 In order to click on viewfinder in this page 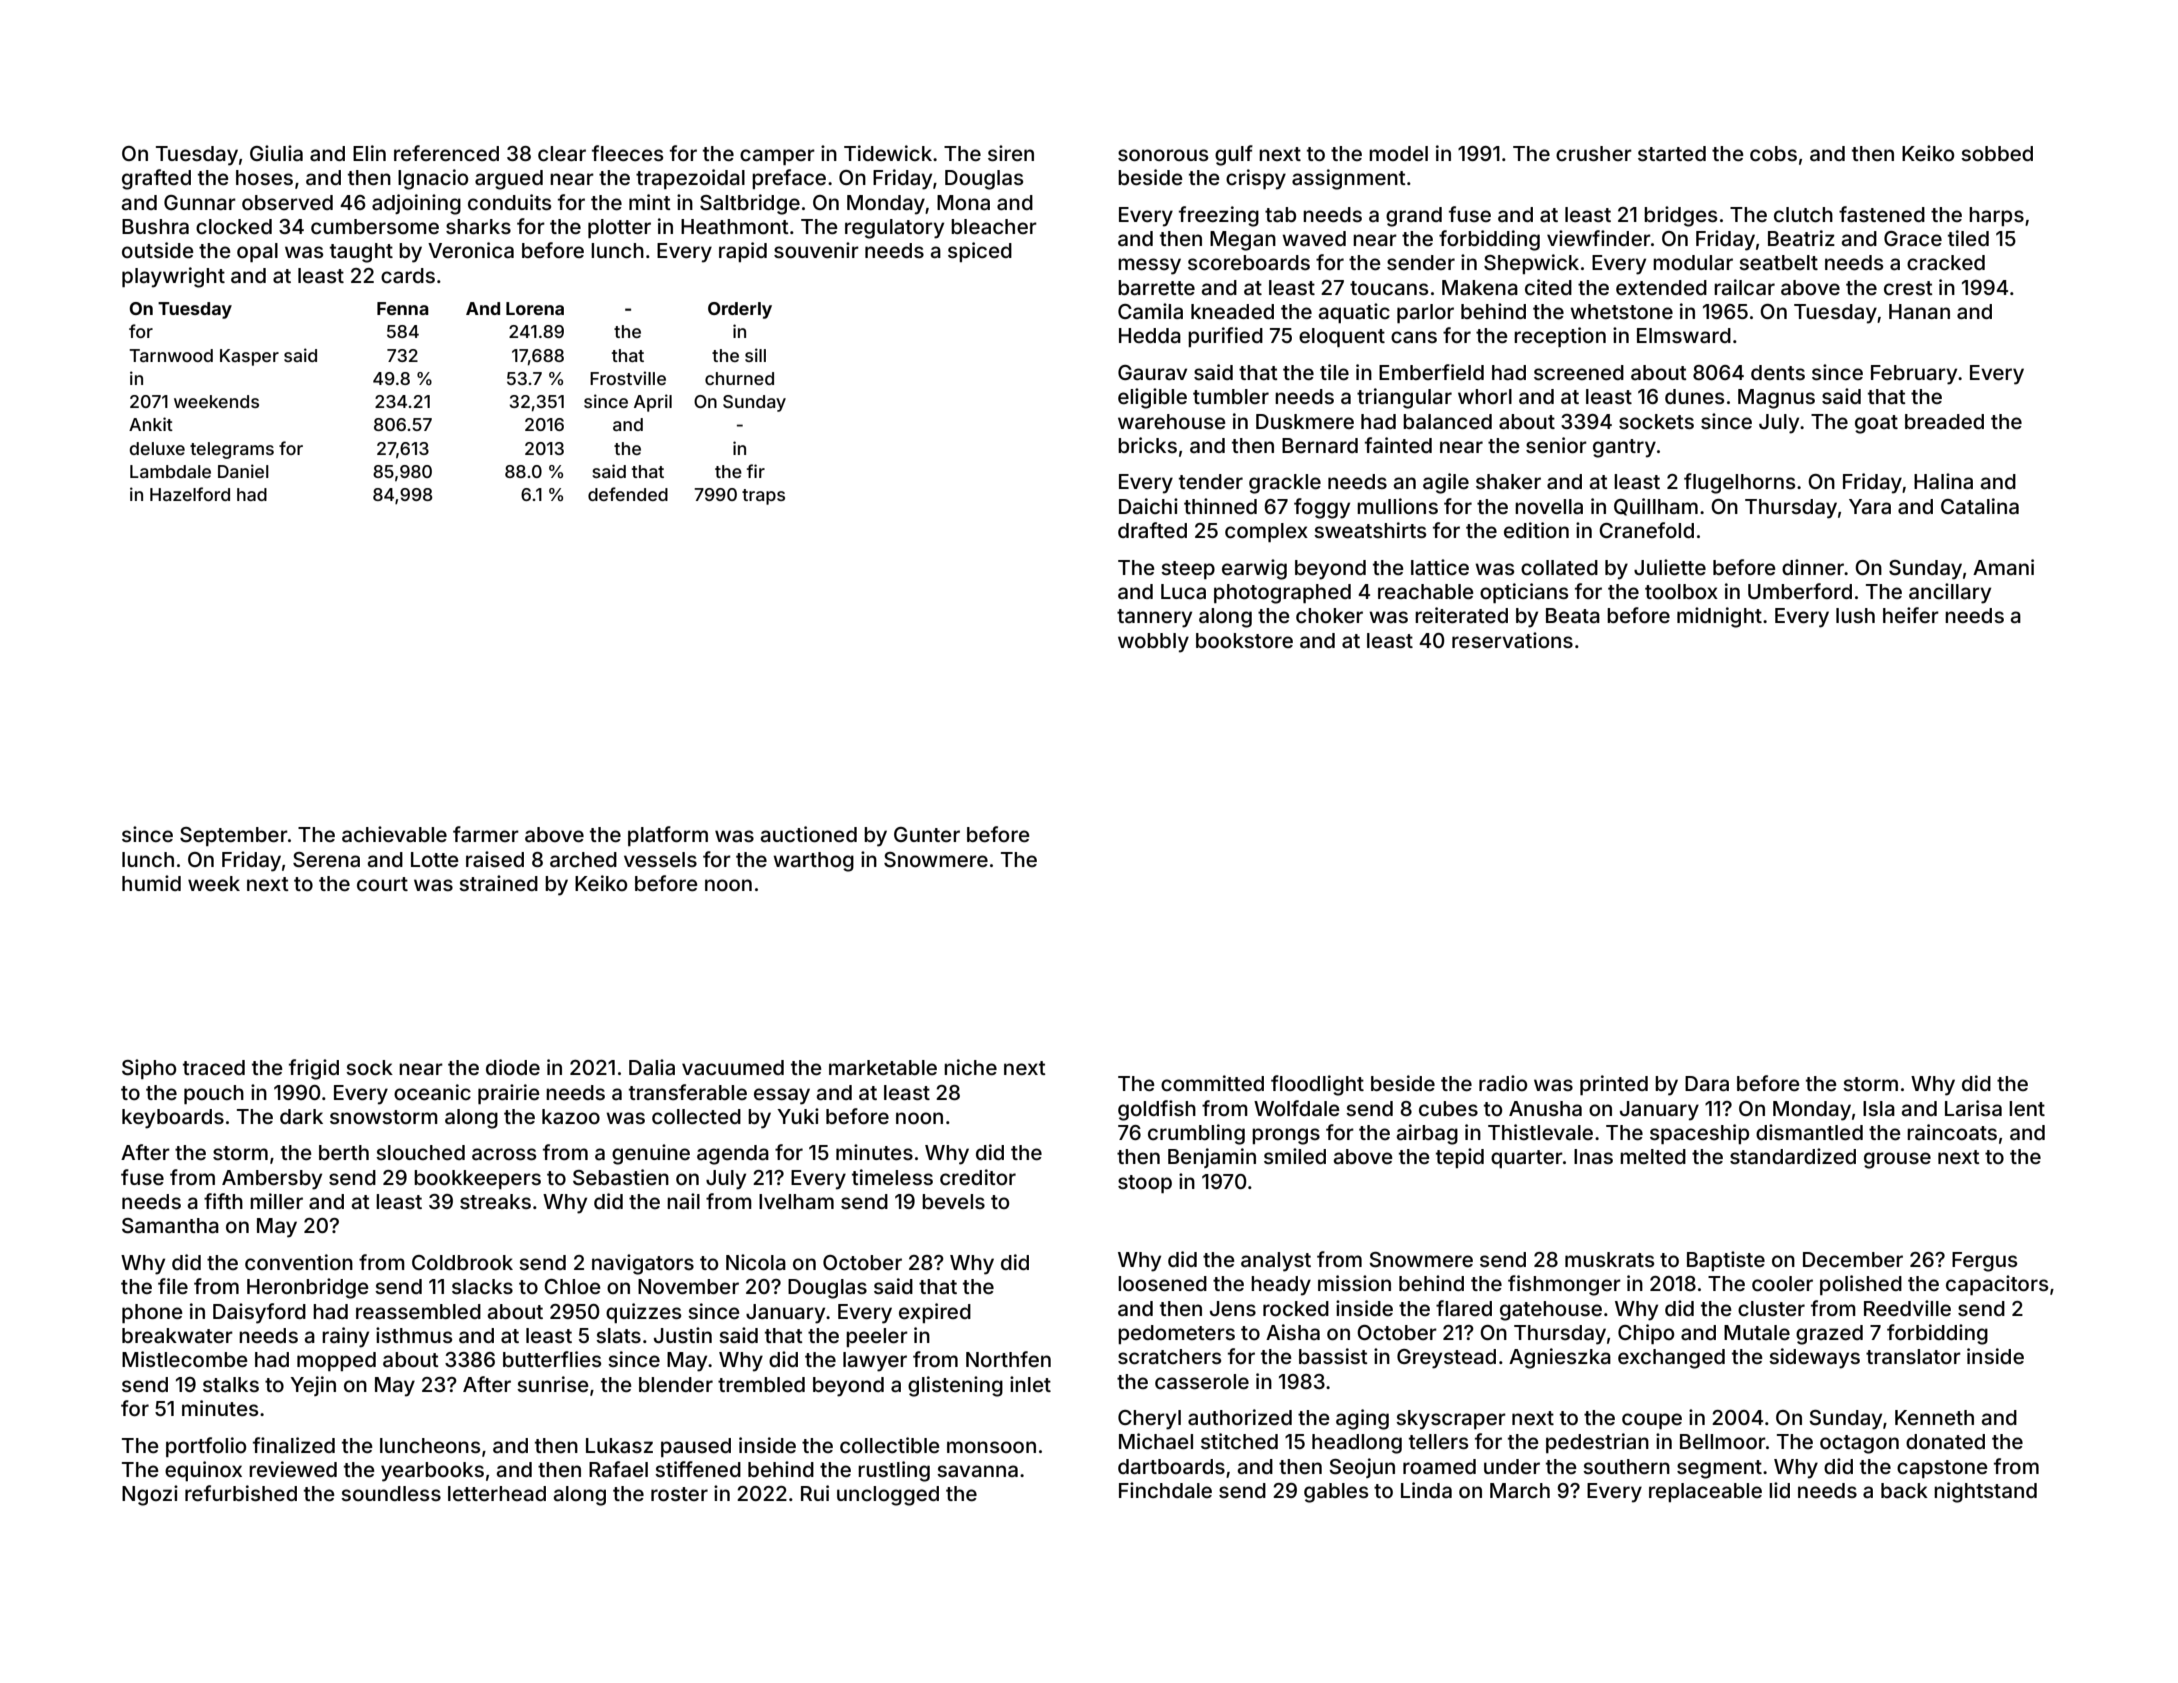, I will do `click(1599, 238)`.
